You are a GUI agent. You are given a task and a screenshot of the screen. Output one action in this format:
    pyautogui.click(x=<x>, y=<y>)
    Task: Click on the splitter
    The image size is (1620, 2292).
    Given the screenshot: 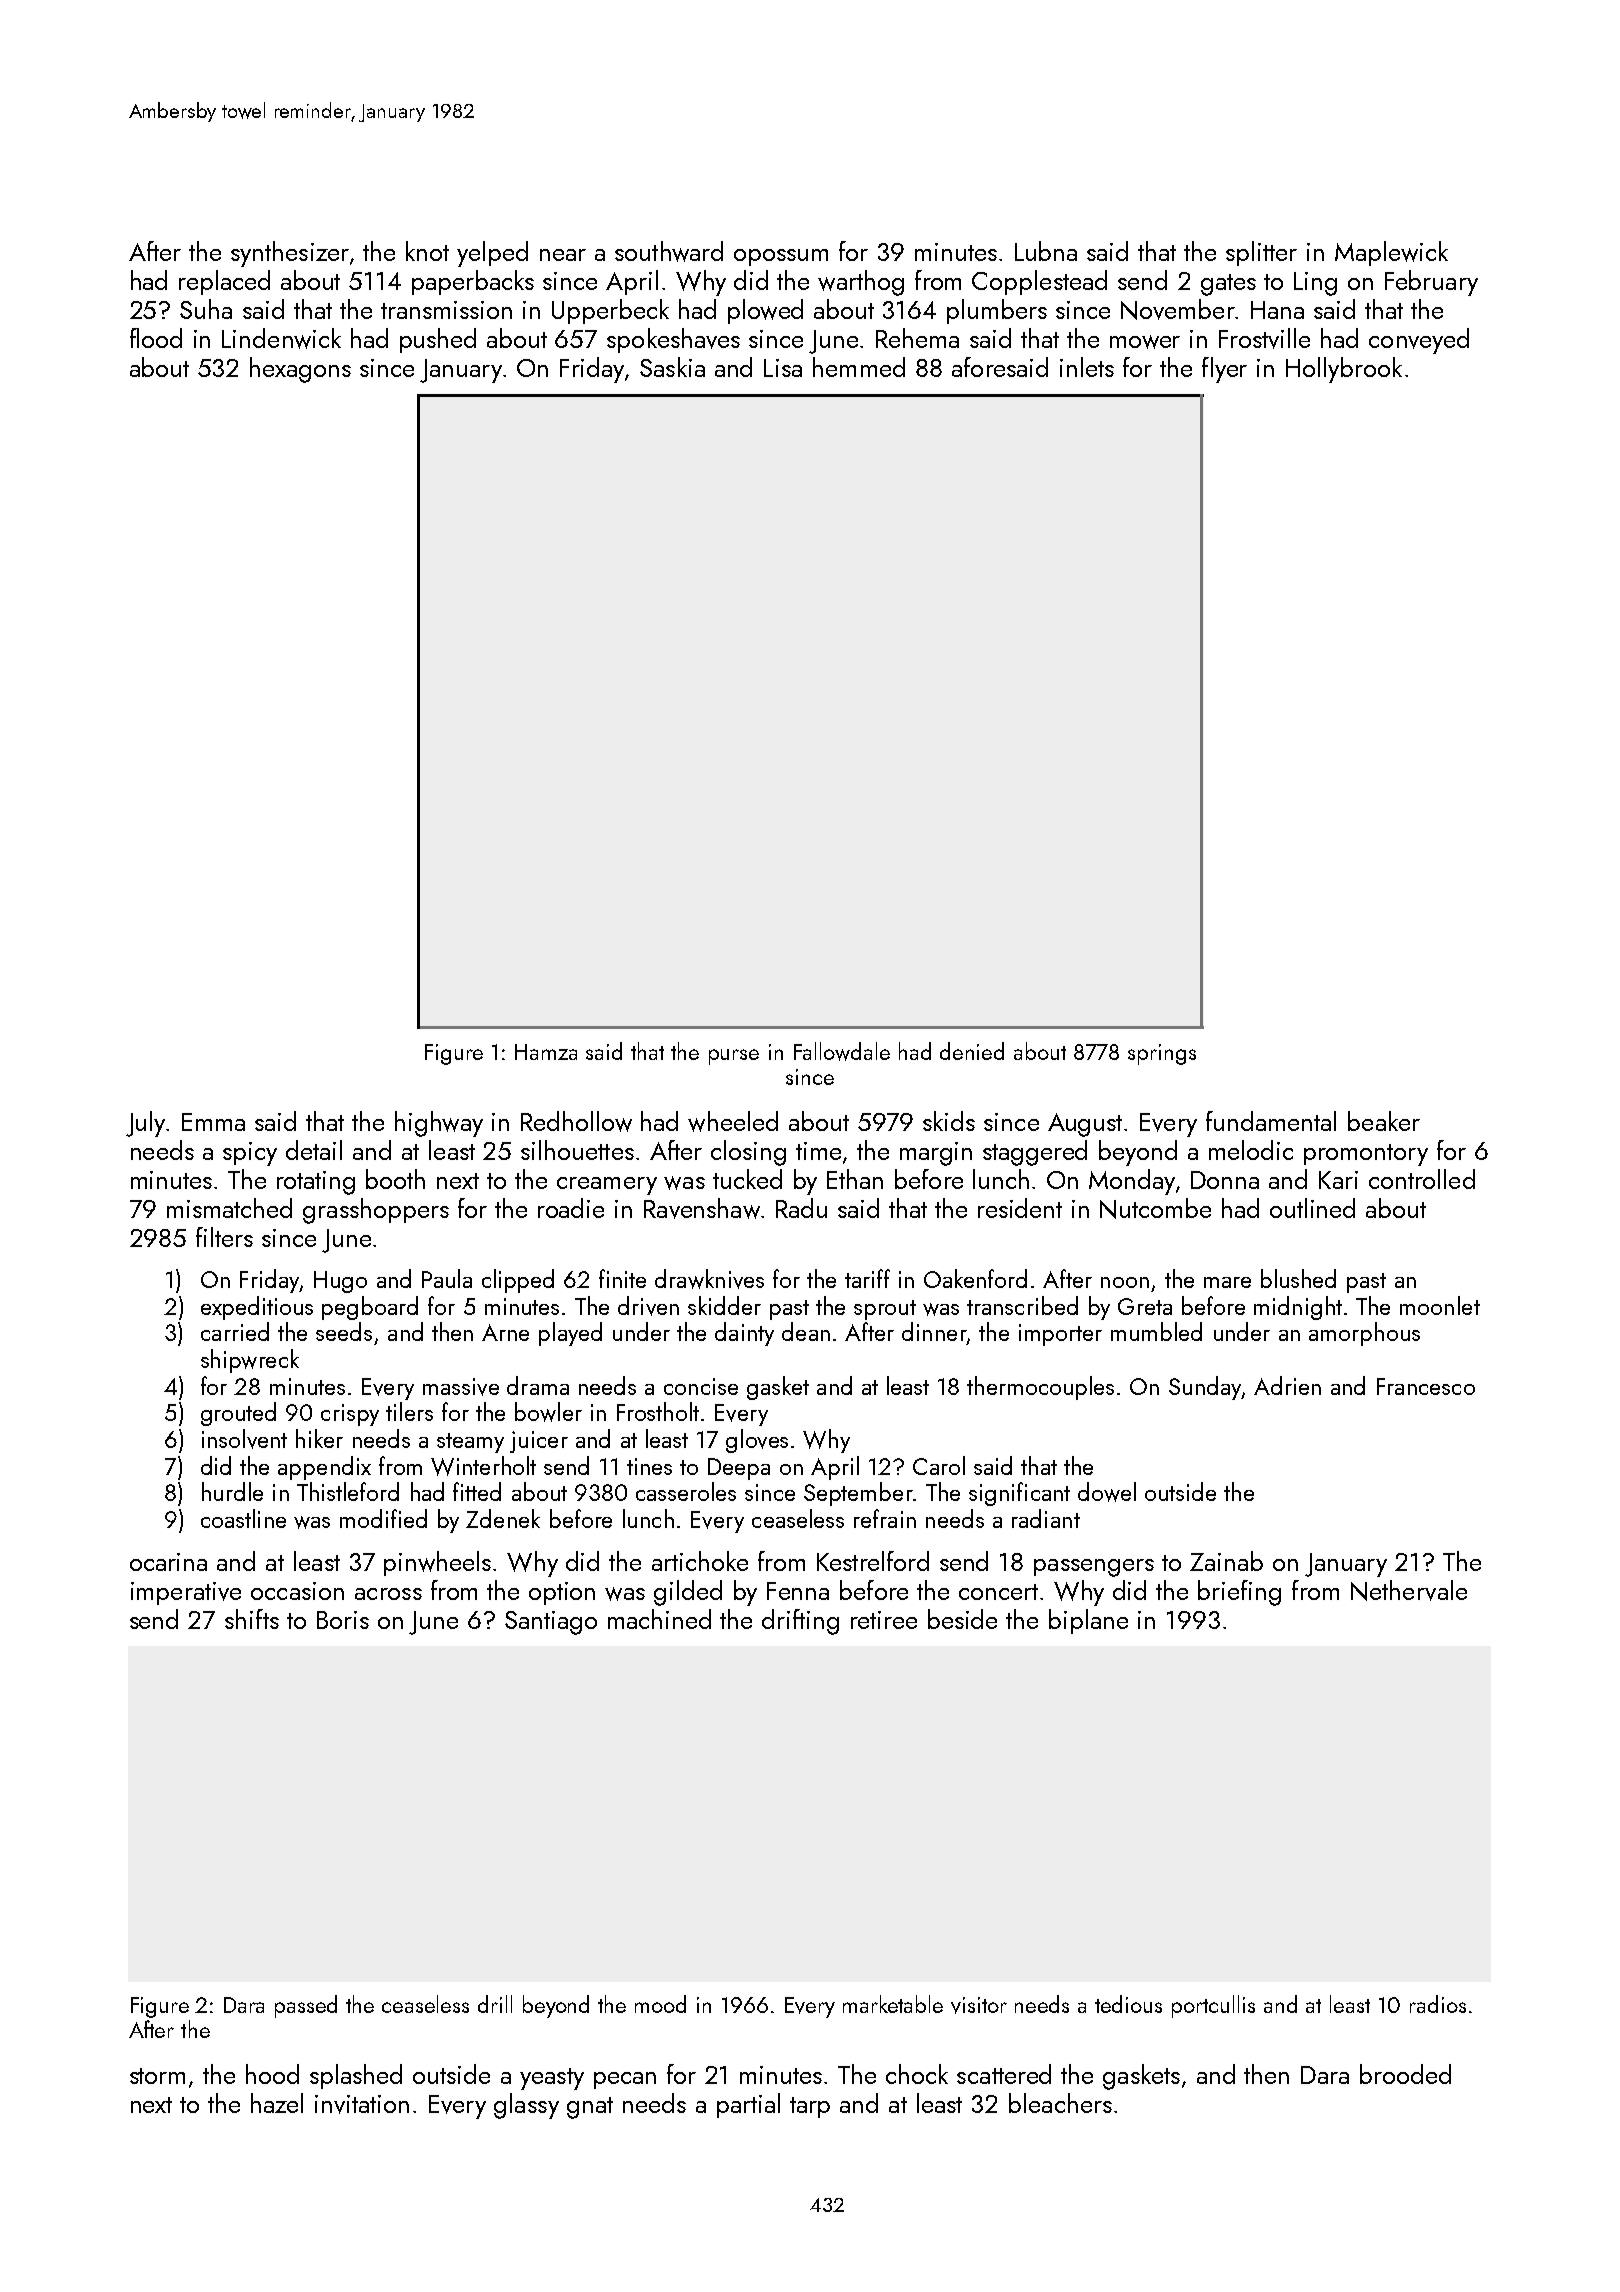 What is the action you would take?
    pyautogui.click(x=1261, y=253)
